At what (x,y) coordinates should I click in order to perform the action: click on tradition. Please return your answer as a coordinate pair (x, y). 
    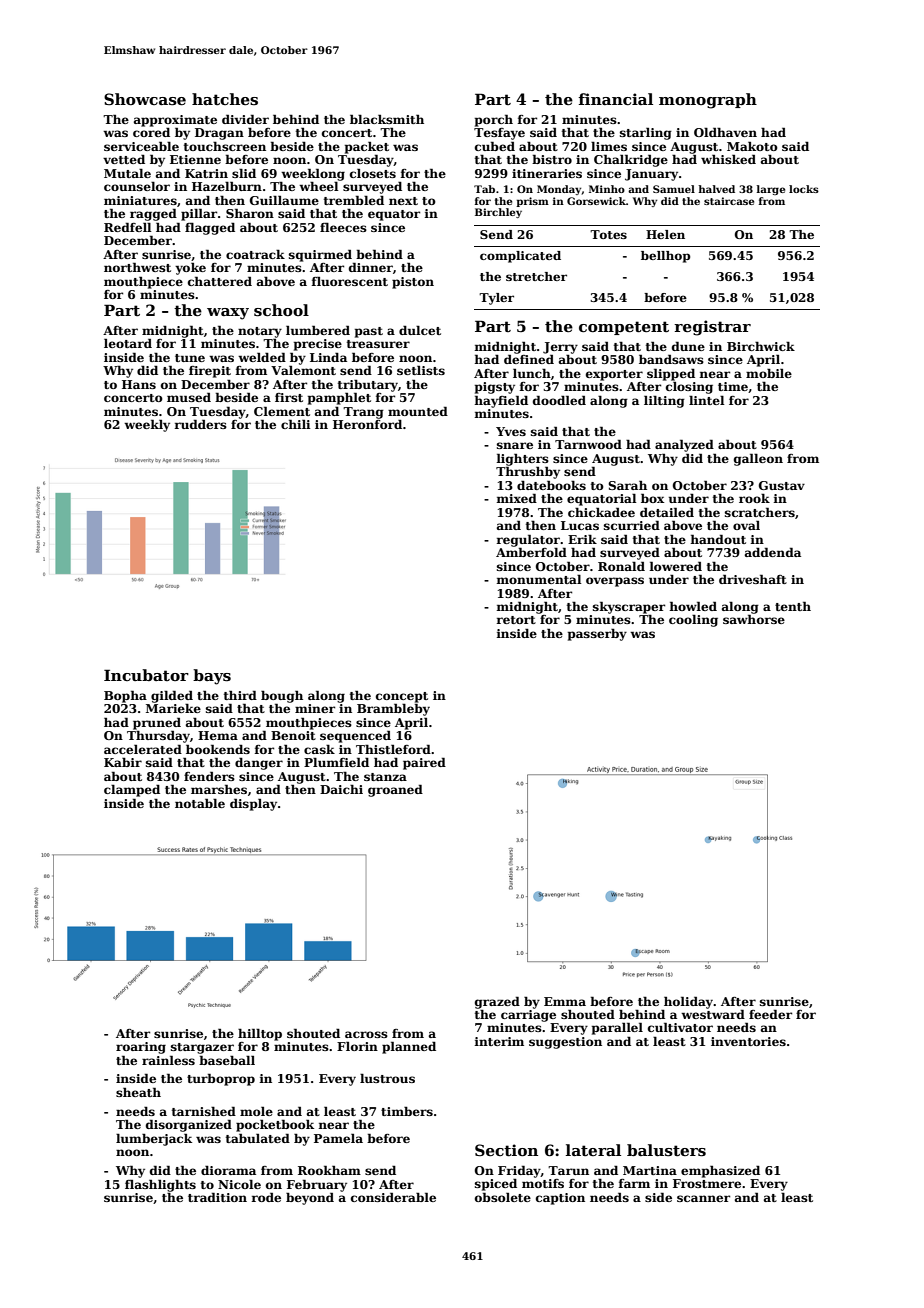
    Looking at the image, I should click on (217, 1197).
